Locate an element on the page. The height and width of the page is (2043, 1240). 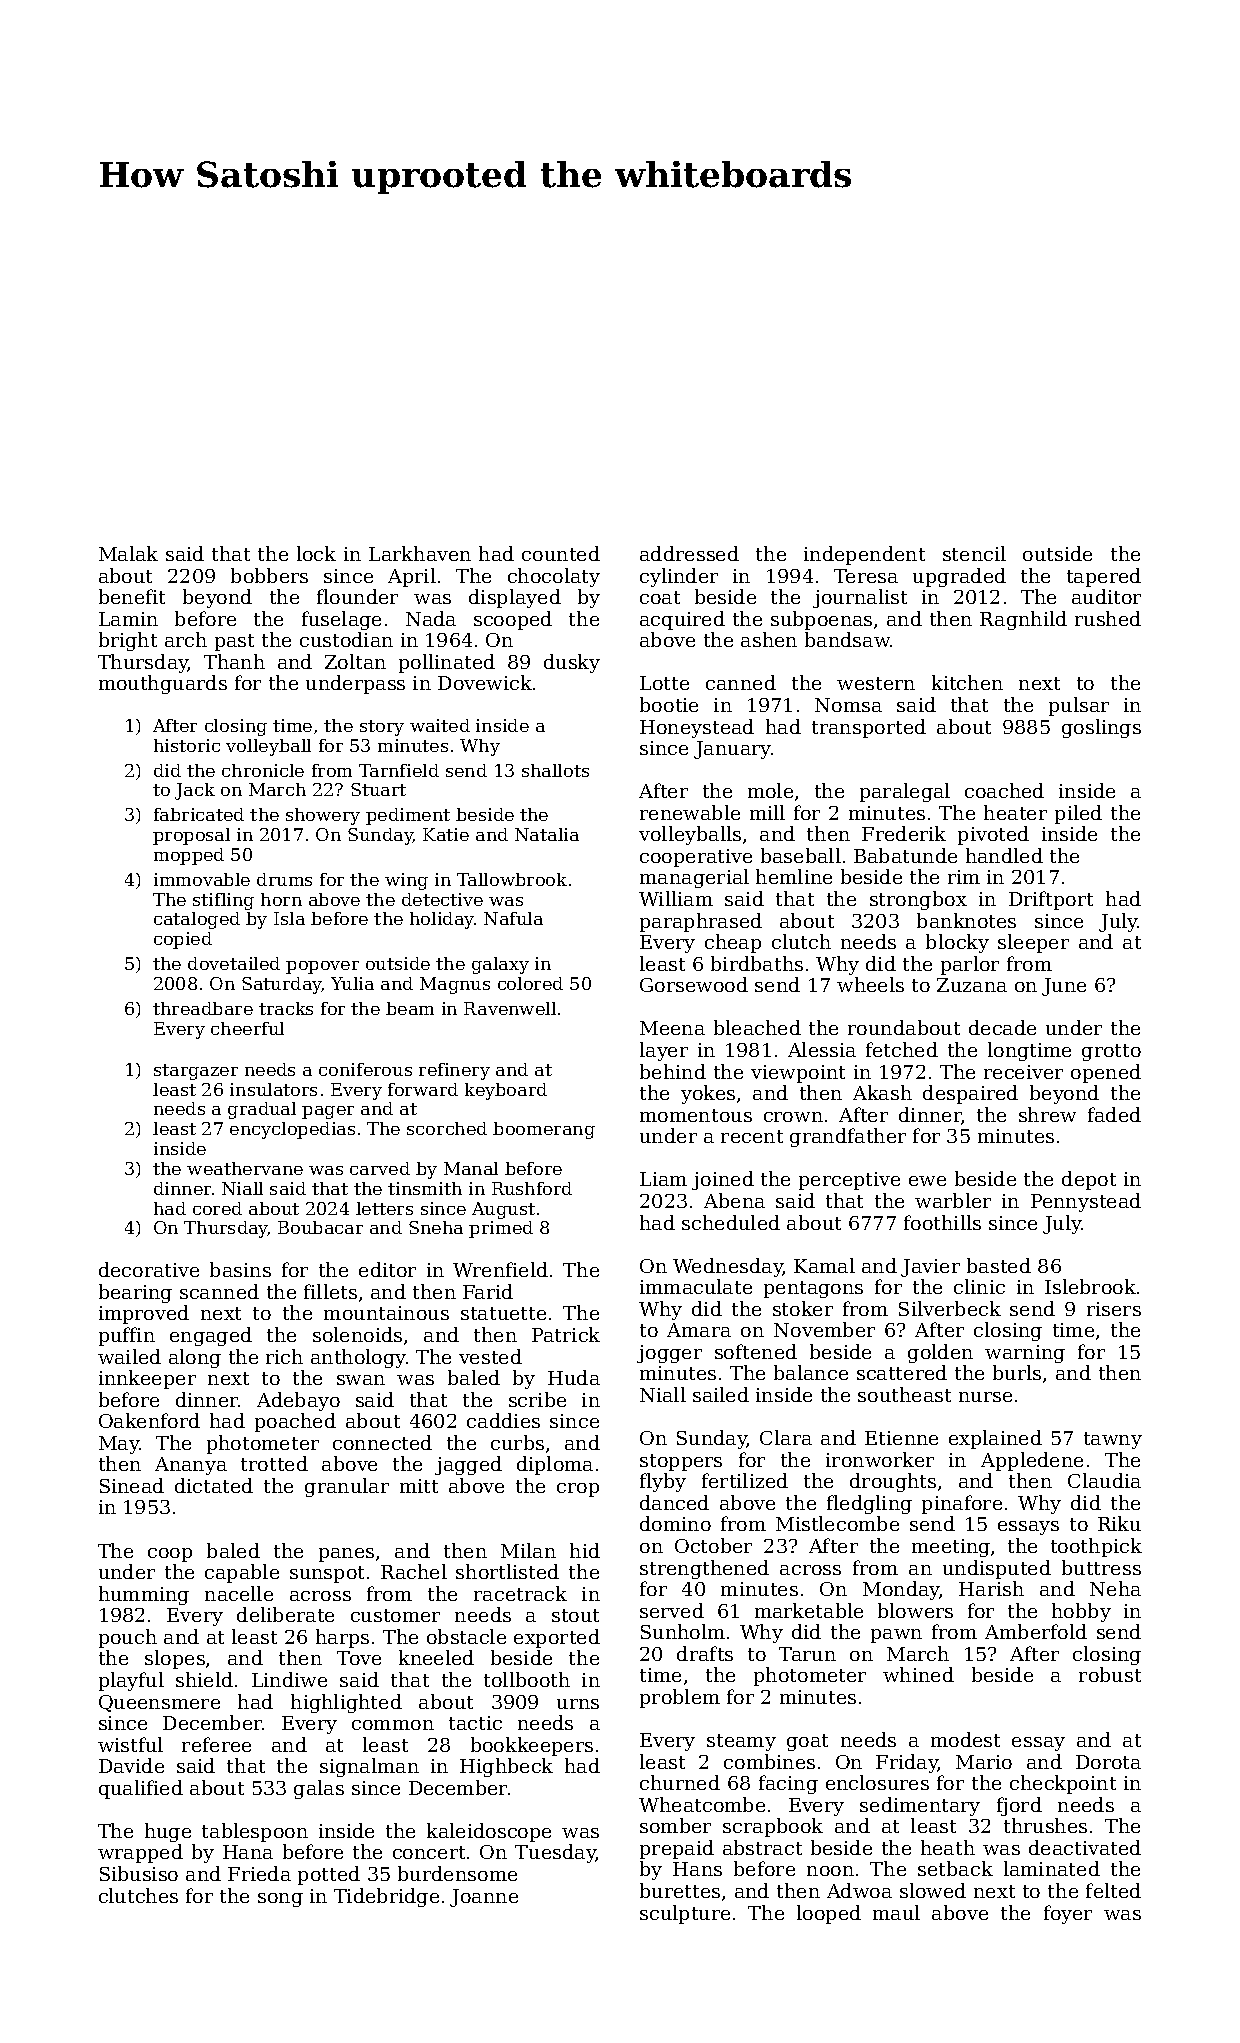
bleached is located at coordinates (757, 1027).
